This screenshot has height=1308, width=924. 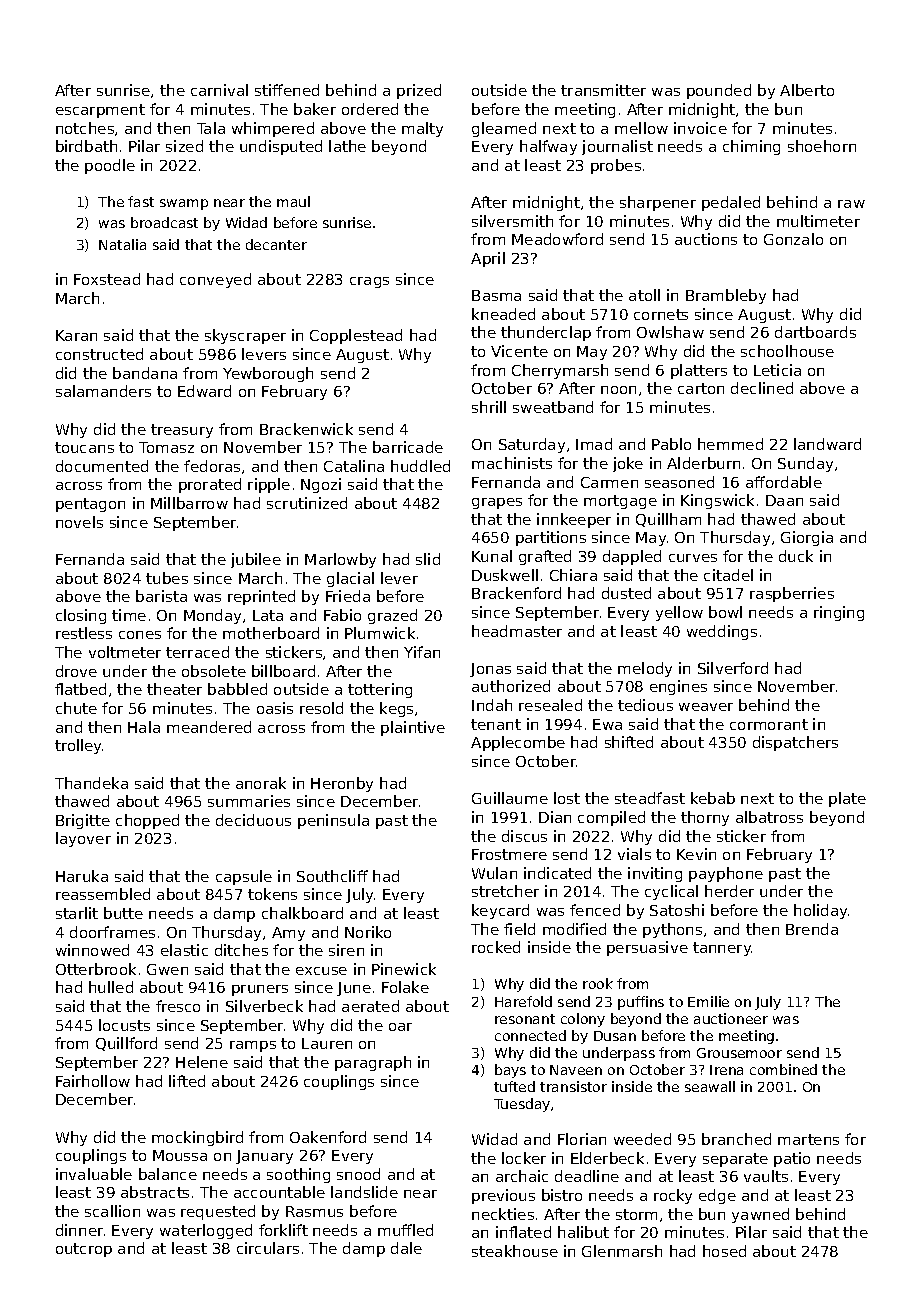 I want to click on Alberto, so click(x=807, y=90).
